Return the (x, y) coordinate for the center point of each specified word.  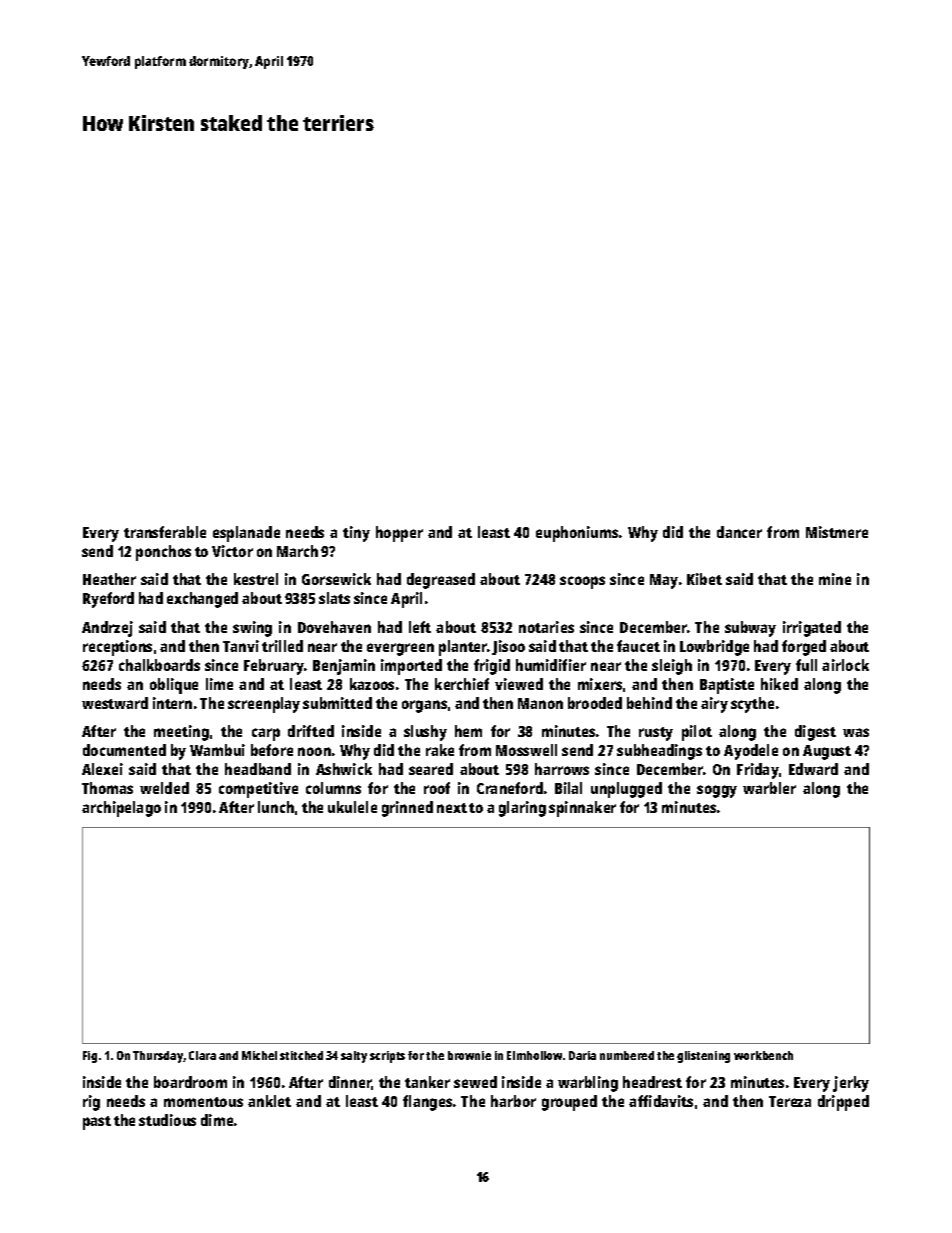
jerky (851, 1084)
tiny (356, 534)
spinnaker (582, 809)
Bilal (568, 788)
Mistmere (837, 532)
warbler (769, 788)
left (420, 627)
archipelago (121, 809)
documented (124, 750)
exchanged (202, 600)
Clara (202, 1055)
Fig (90, 1057)
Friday (758, 771)
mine (835, 579)
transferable (165, 532)
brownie (469, 1055)
